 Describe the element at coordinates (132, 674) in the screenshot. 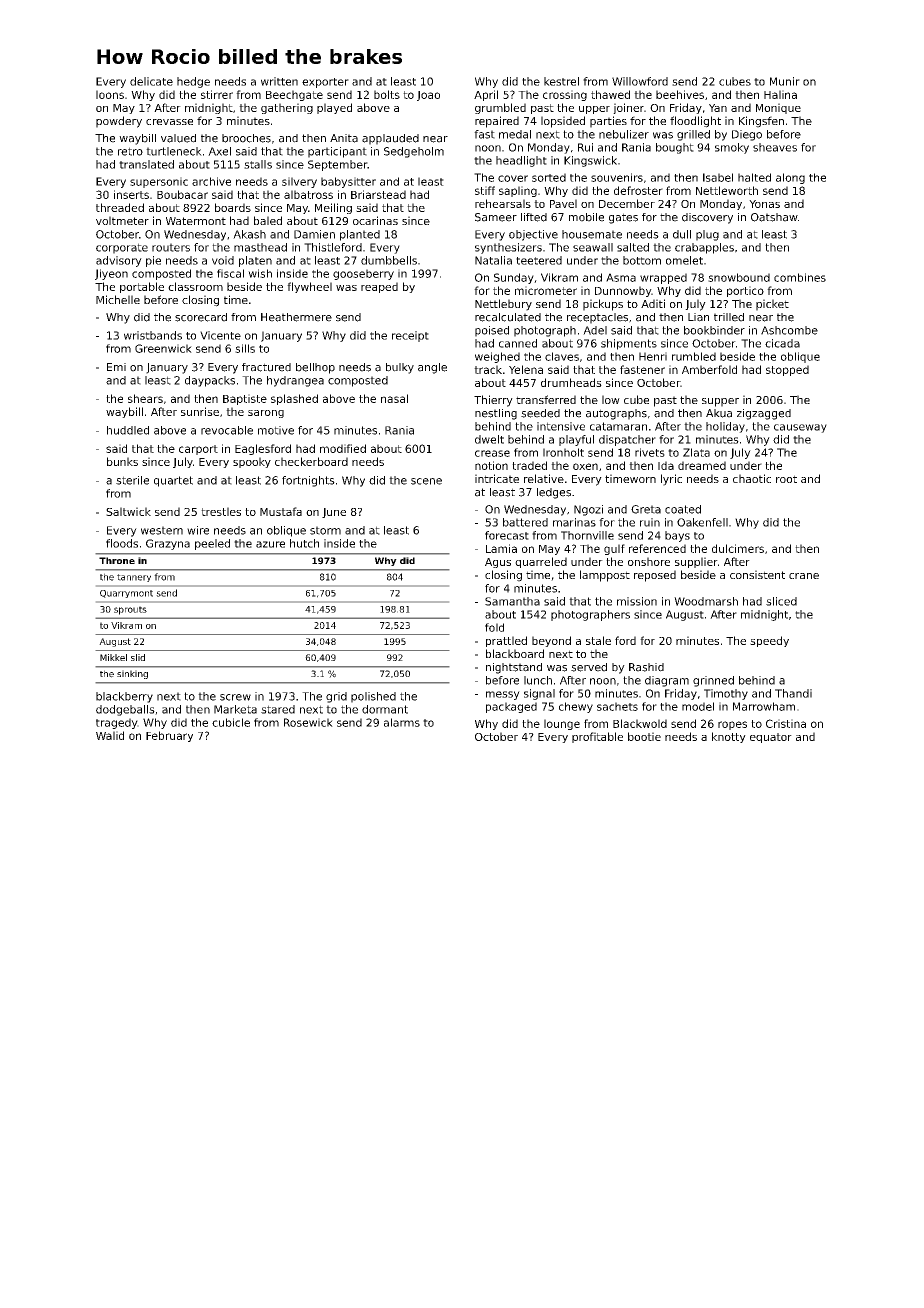

I see `sinking` at that location.
